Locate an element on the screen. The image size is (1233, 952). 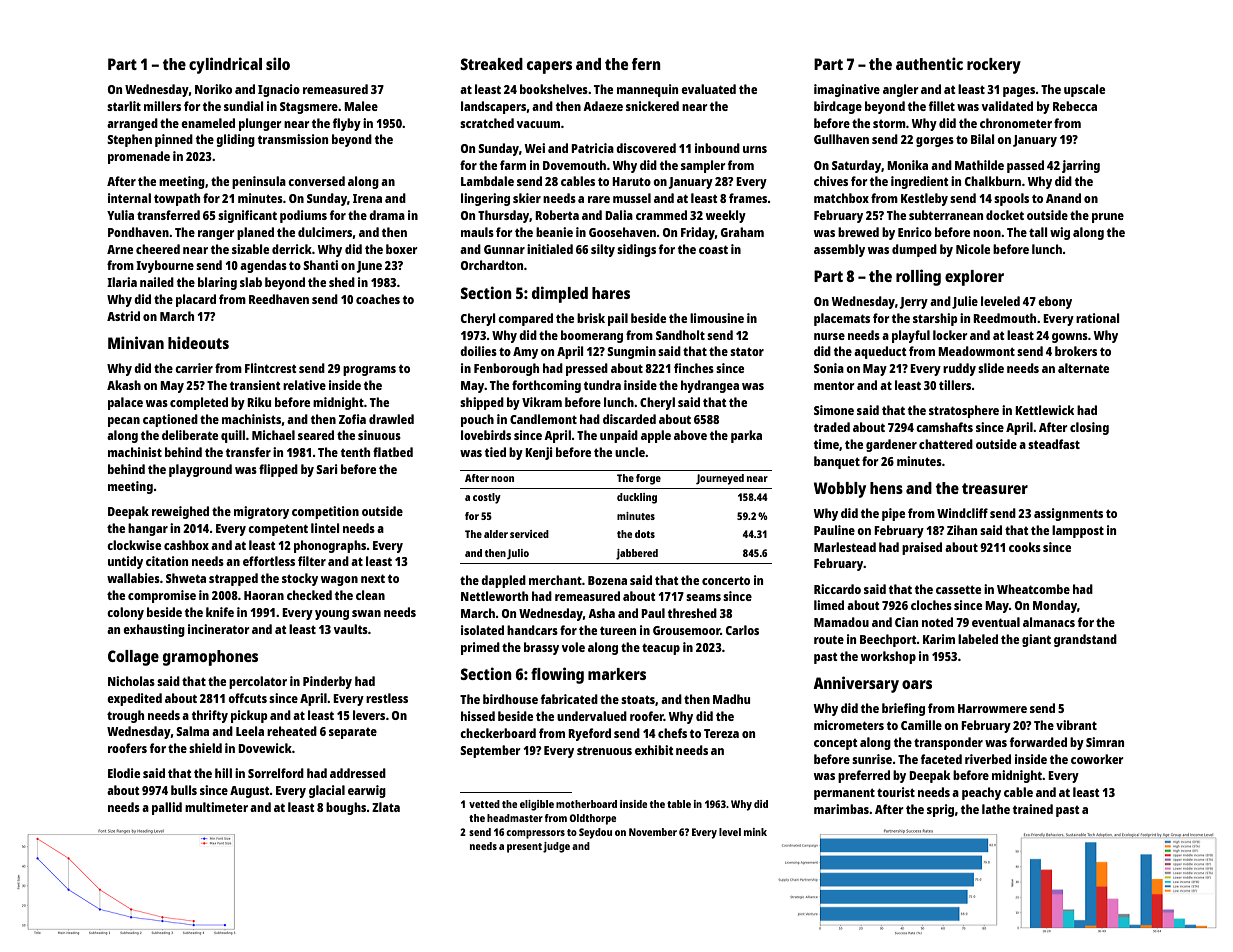
hideouts is located at coordinates (198, 342).
